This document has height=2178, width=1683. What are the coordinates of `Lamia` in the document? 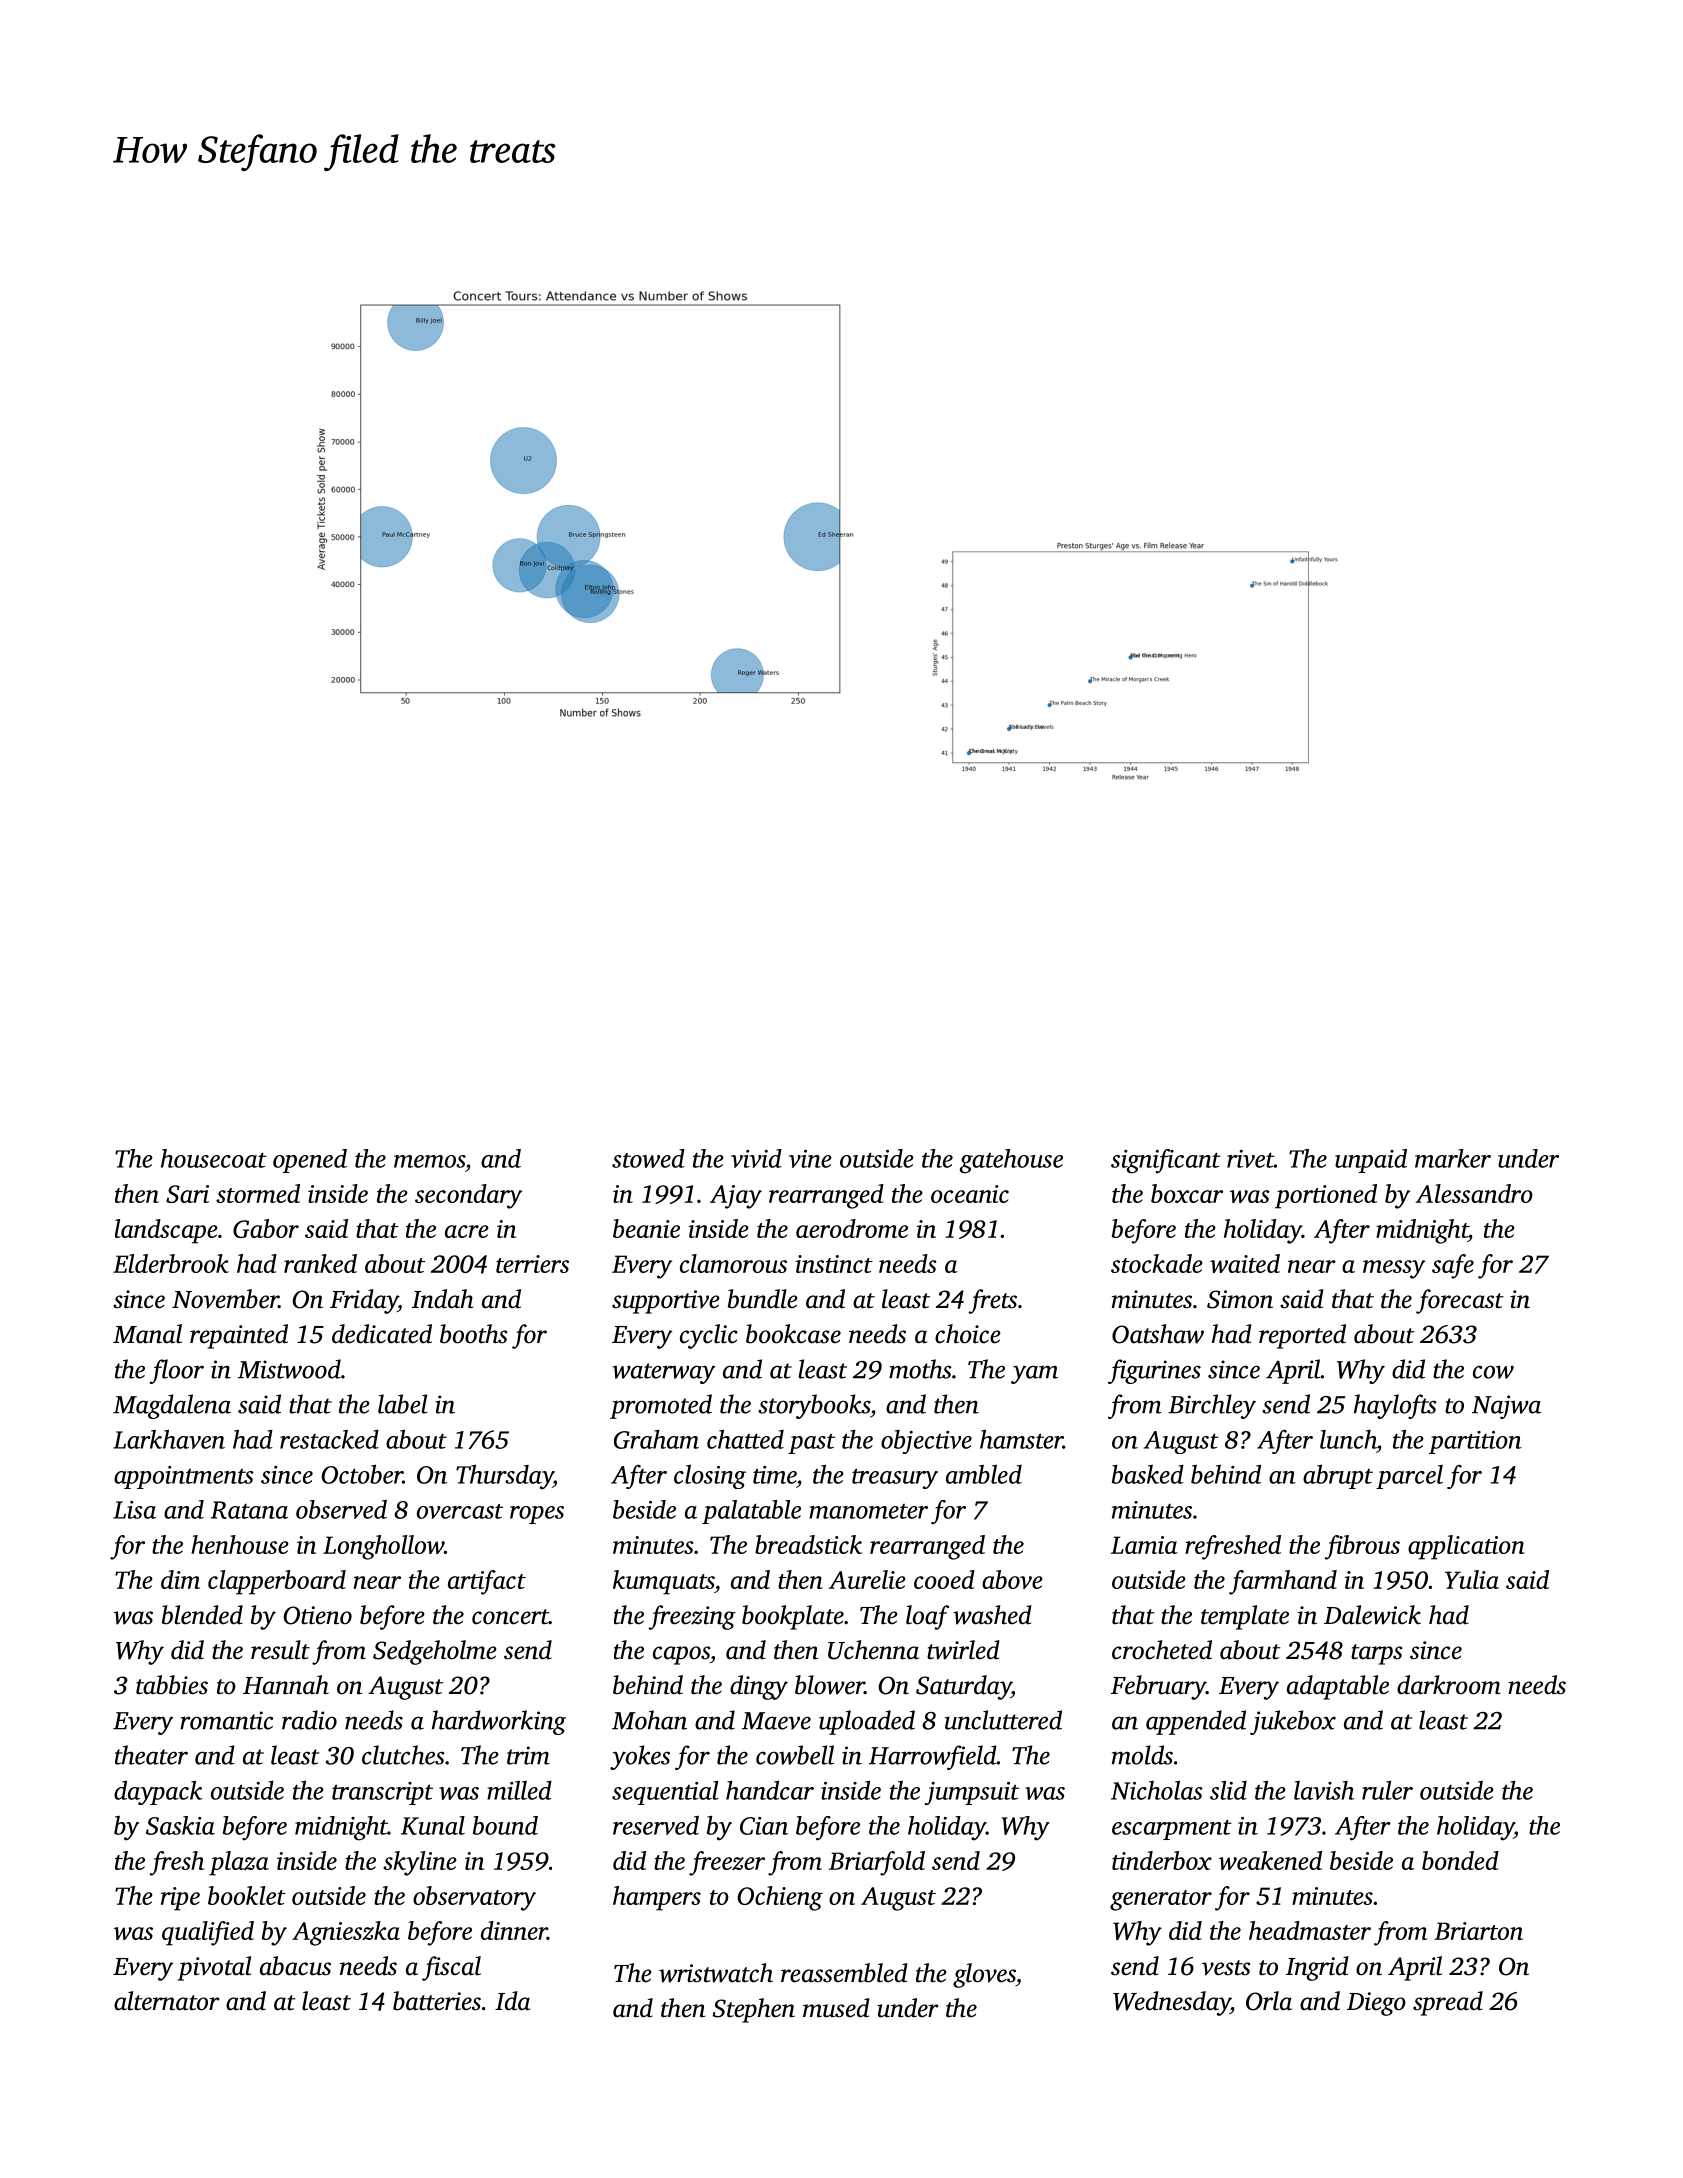 It's located at (1144, 1545).
